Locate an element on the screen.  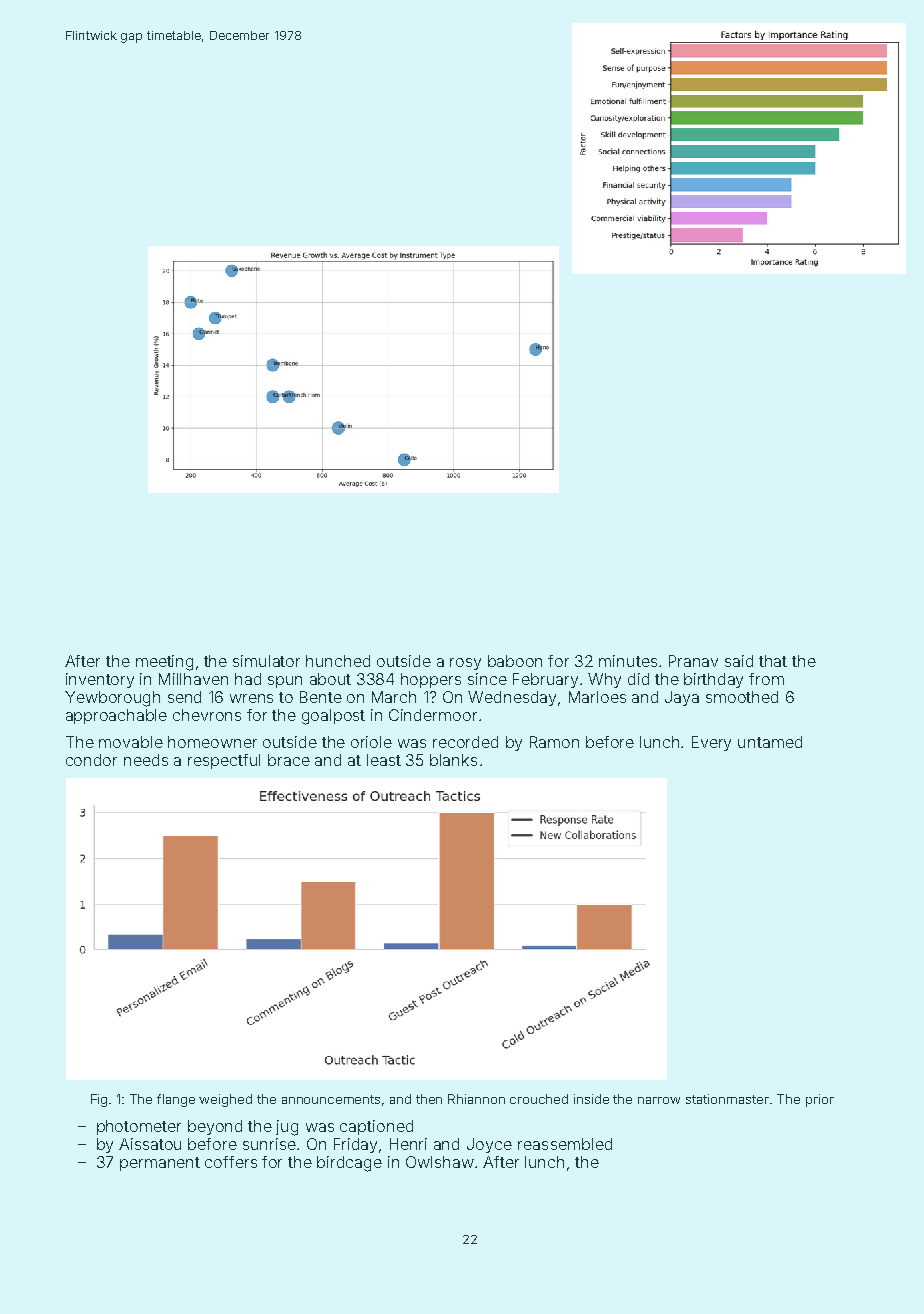
brace is located at coordinates (289, 760).
